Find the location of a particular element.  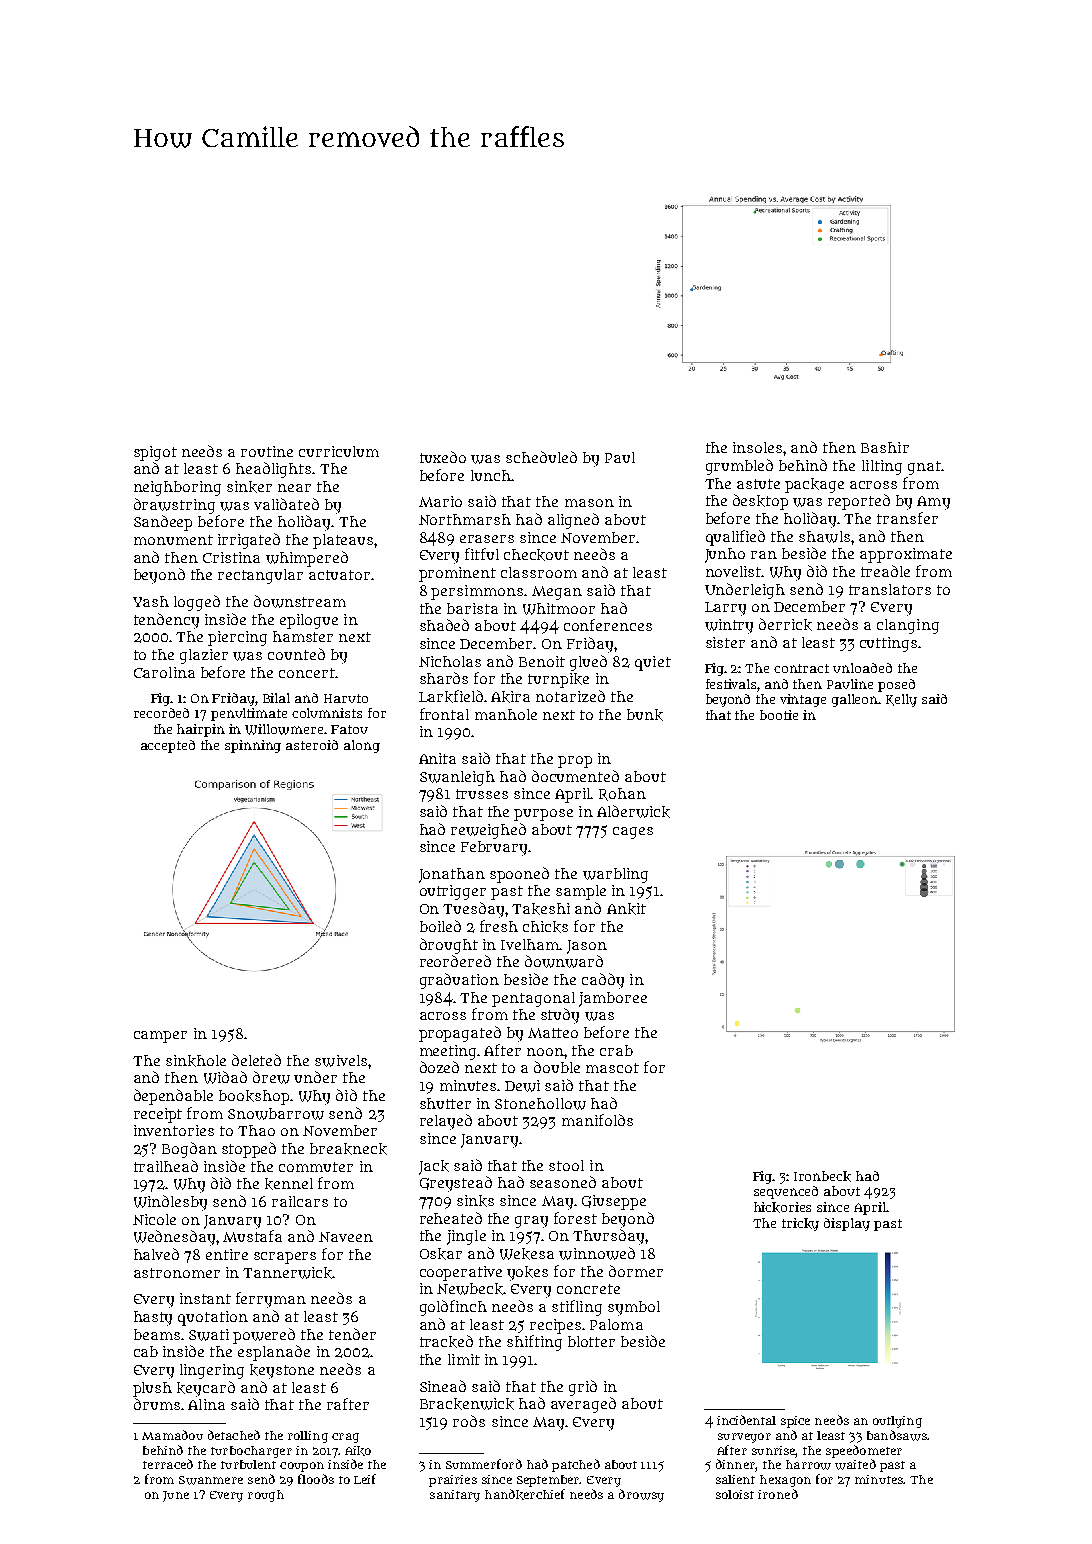

shifting is located at coordinates (534, 1343).
